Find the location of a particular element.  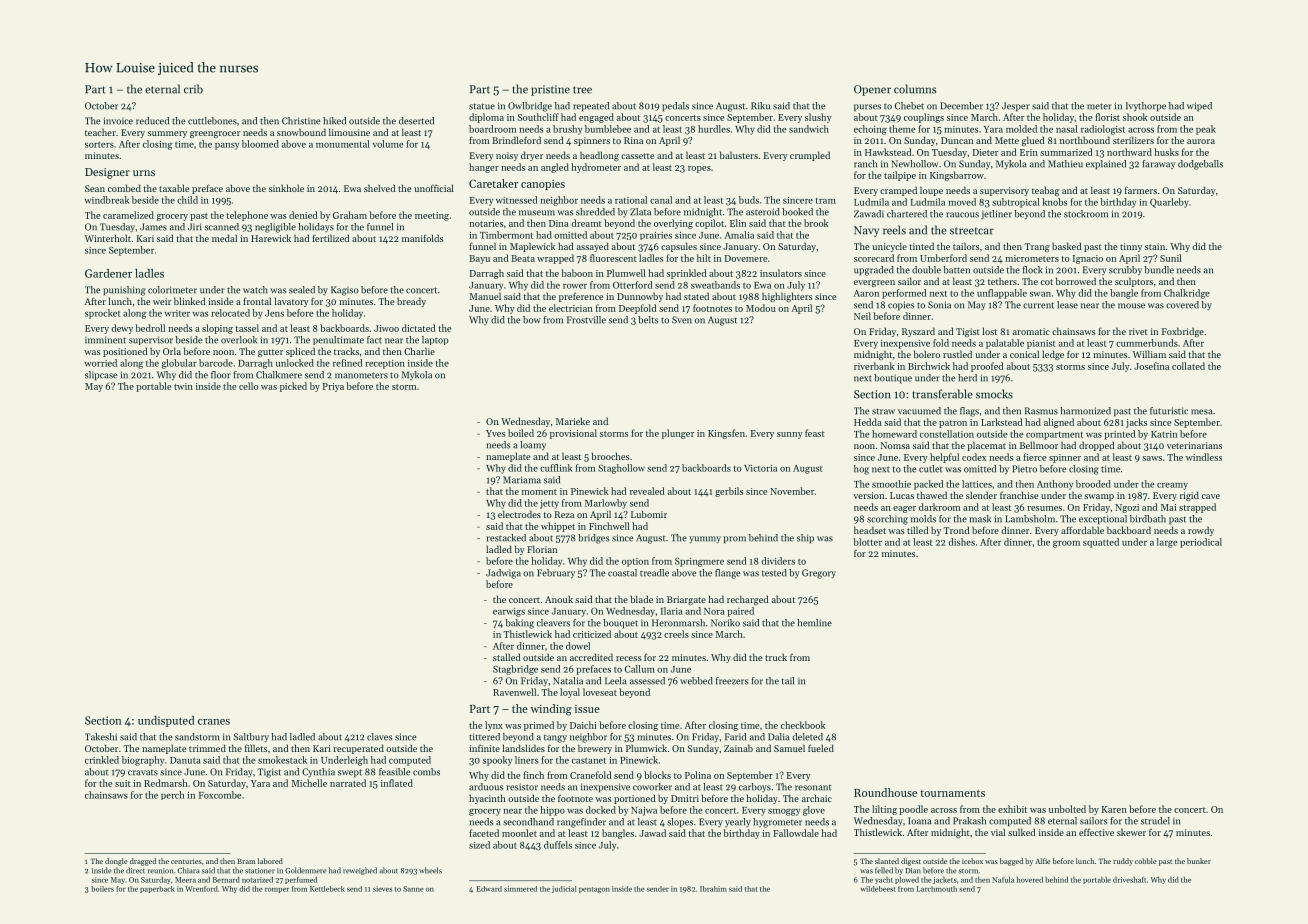

Opener is located at coordinates (872, 90).
